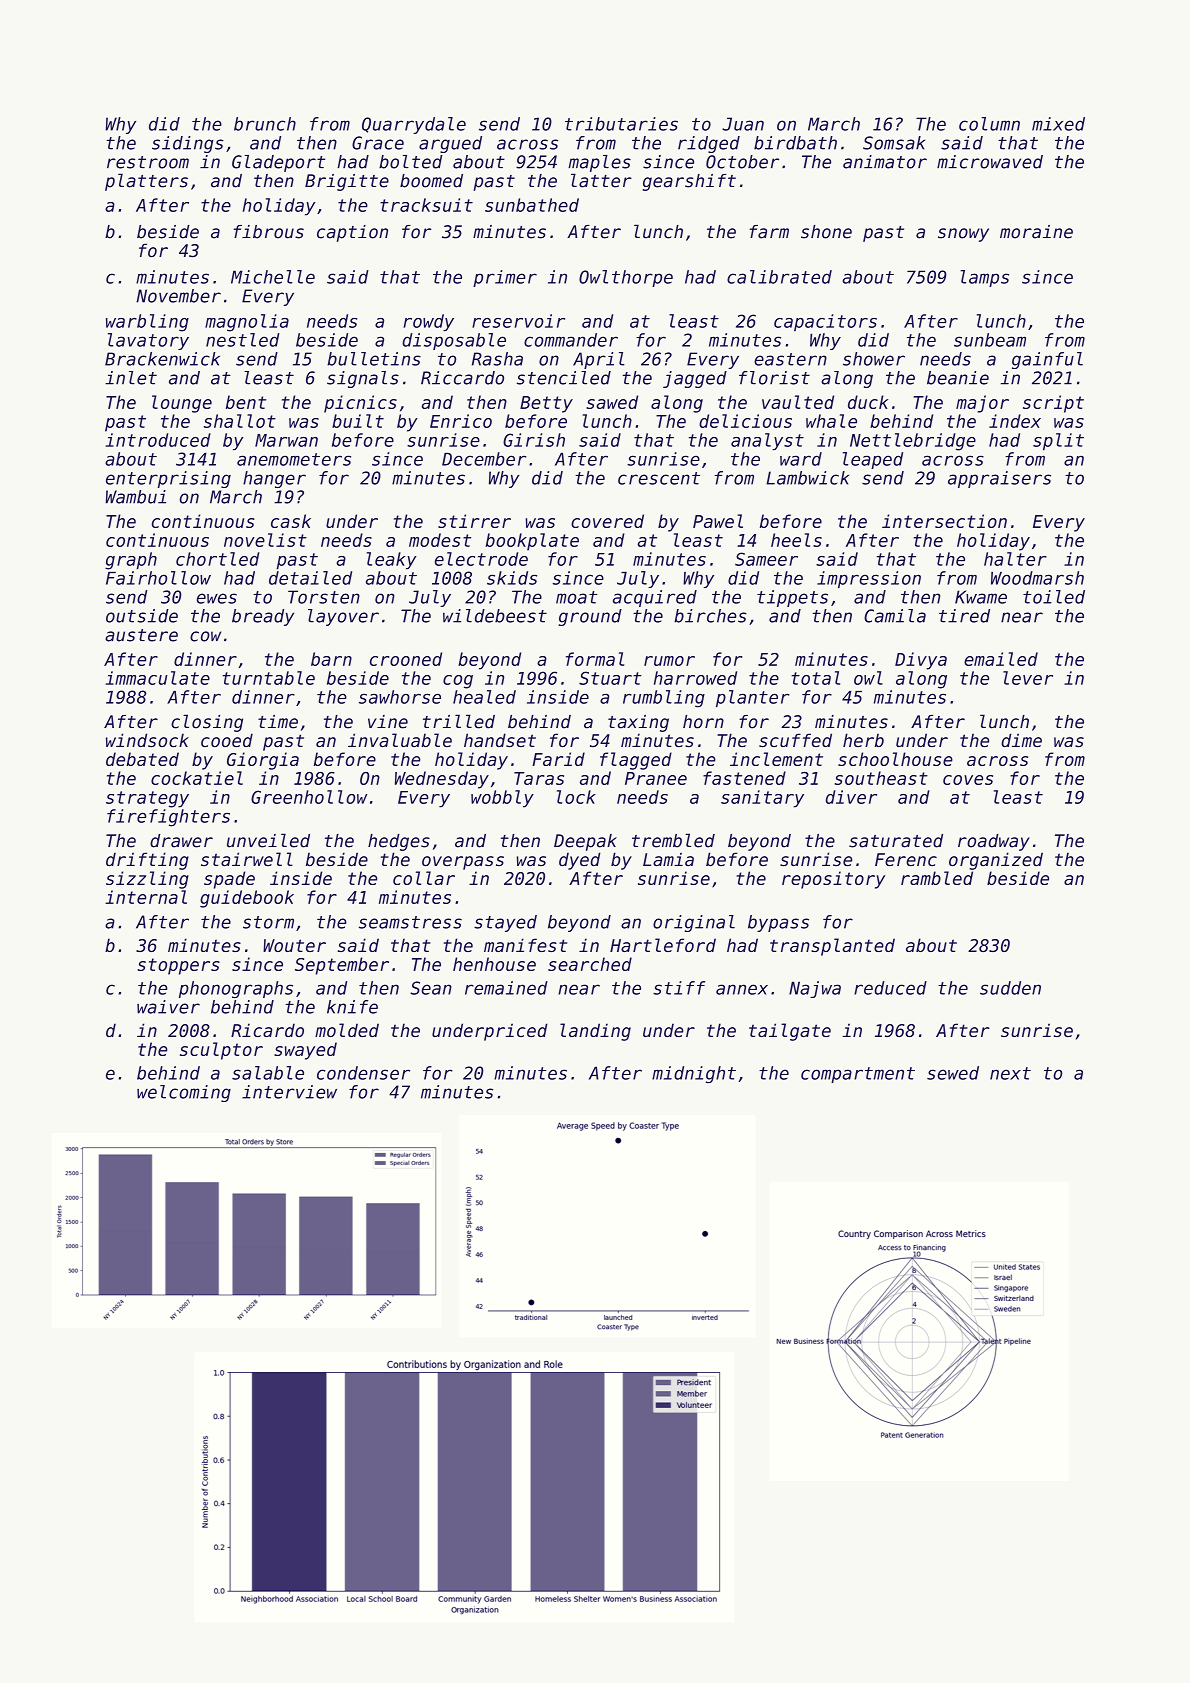 The image size is (1190, 1683). I want to click on tributaries, so click(621, 124).
